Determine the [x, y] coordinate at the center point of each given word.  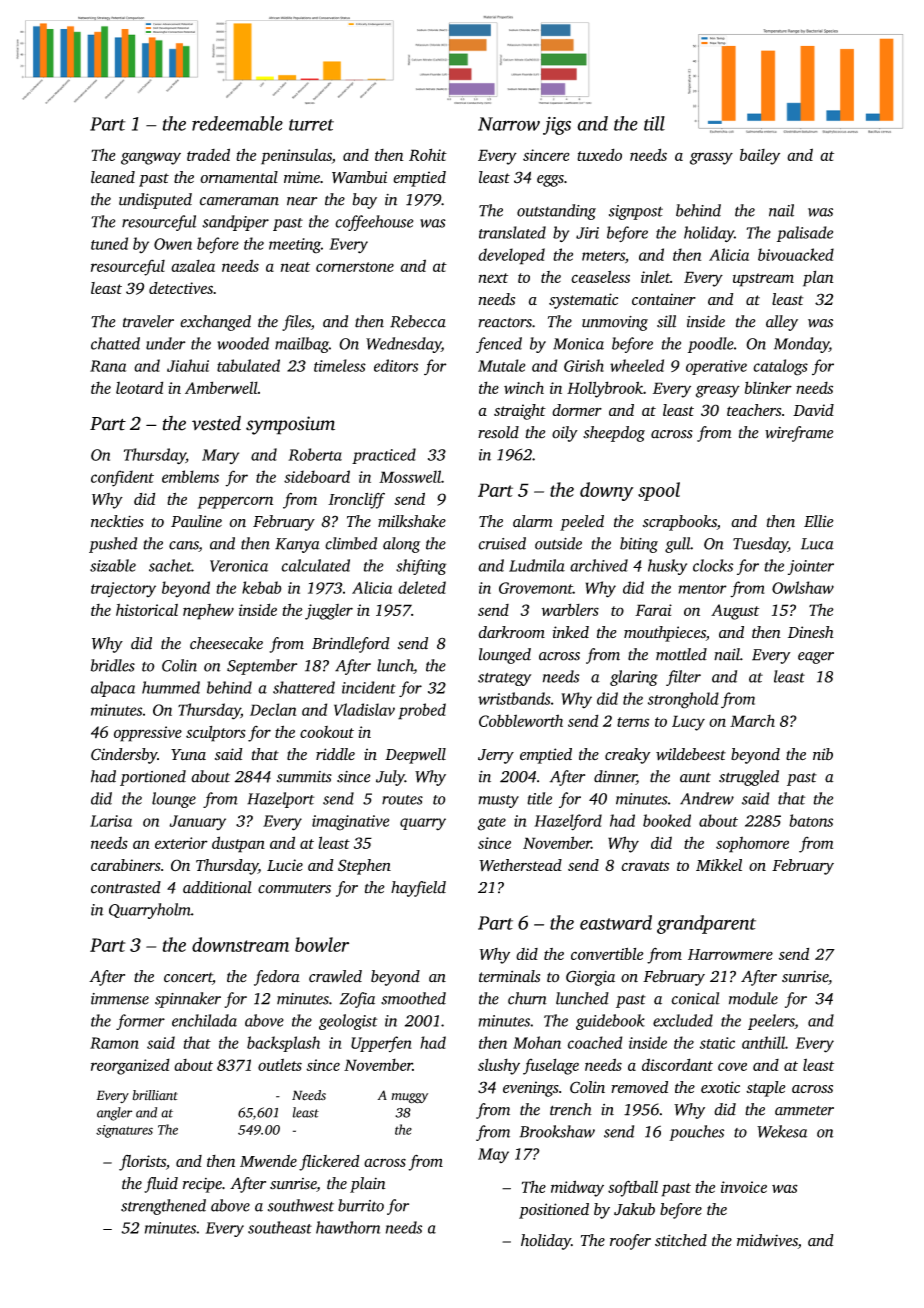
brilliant [155, 1095]
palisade [805, 234]
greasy [718, 391]
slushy [499, 1066]
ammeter [804, 1111]
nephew [208, 612]
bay [365, 201]
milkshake [412, 521]
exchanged [215, 323]
